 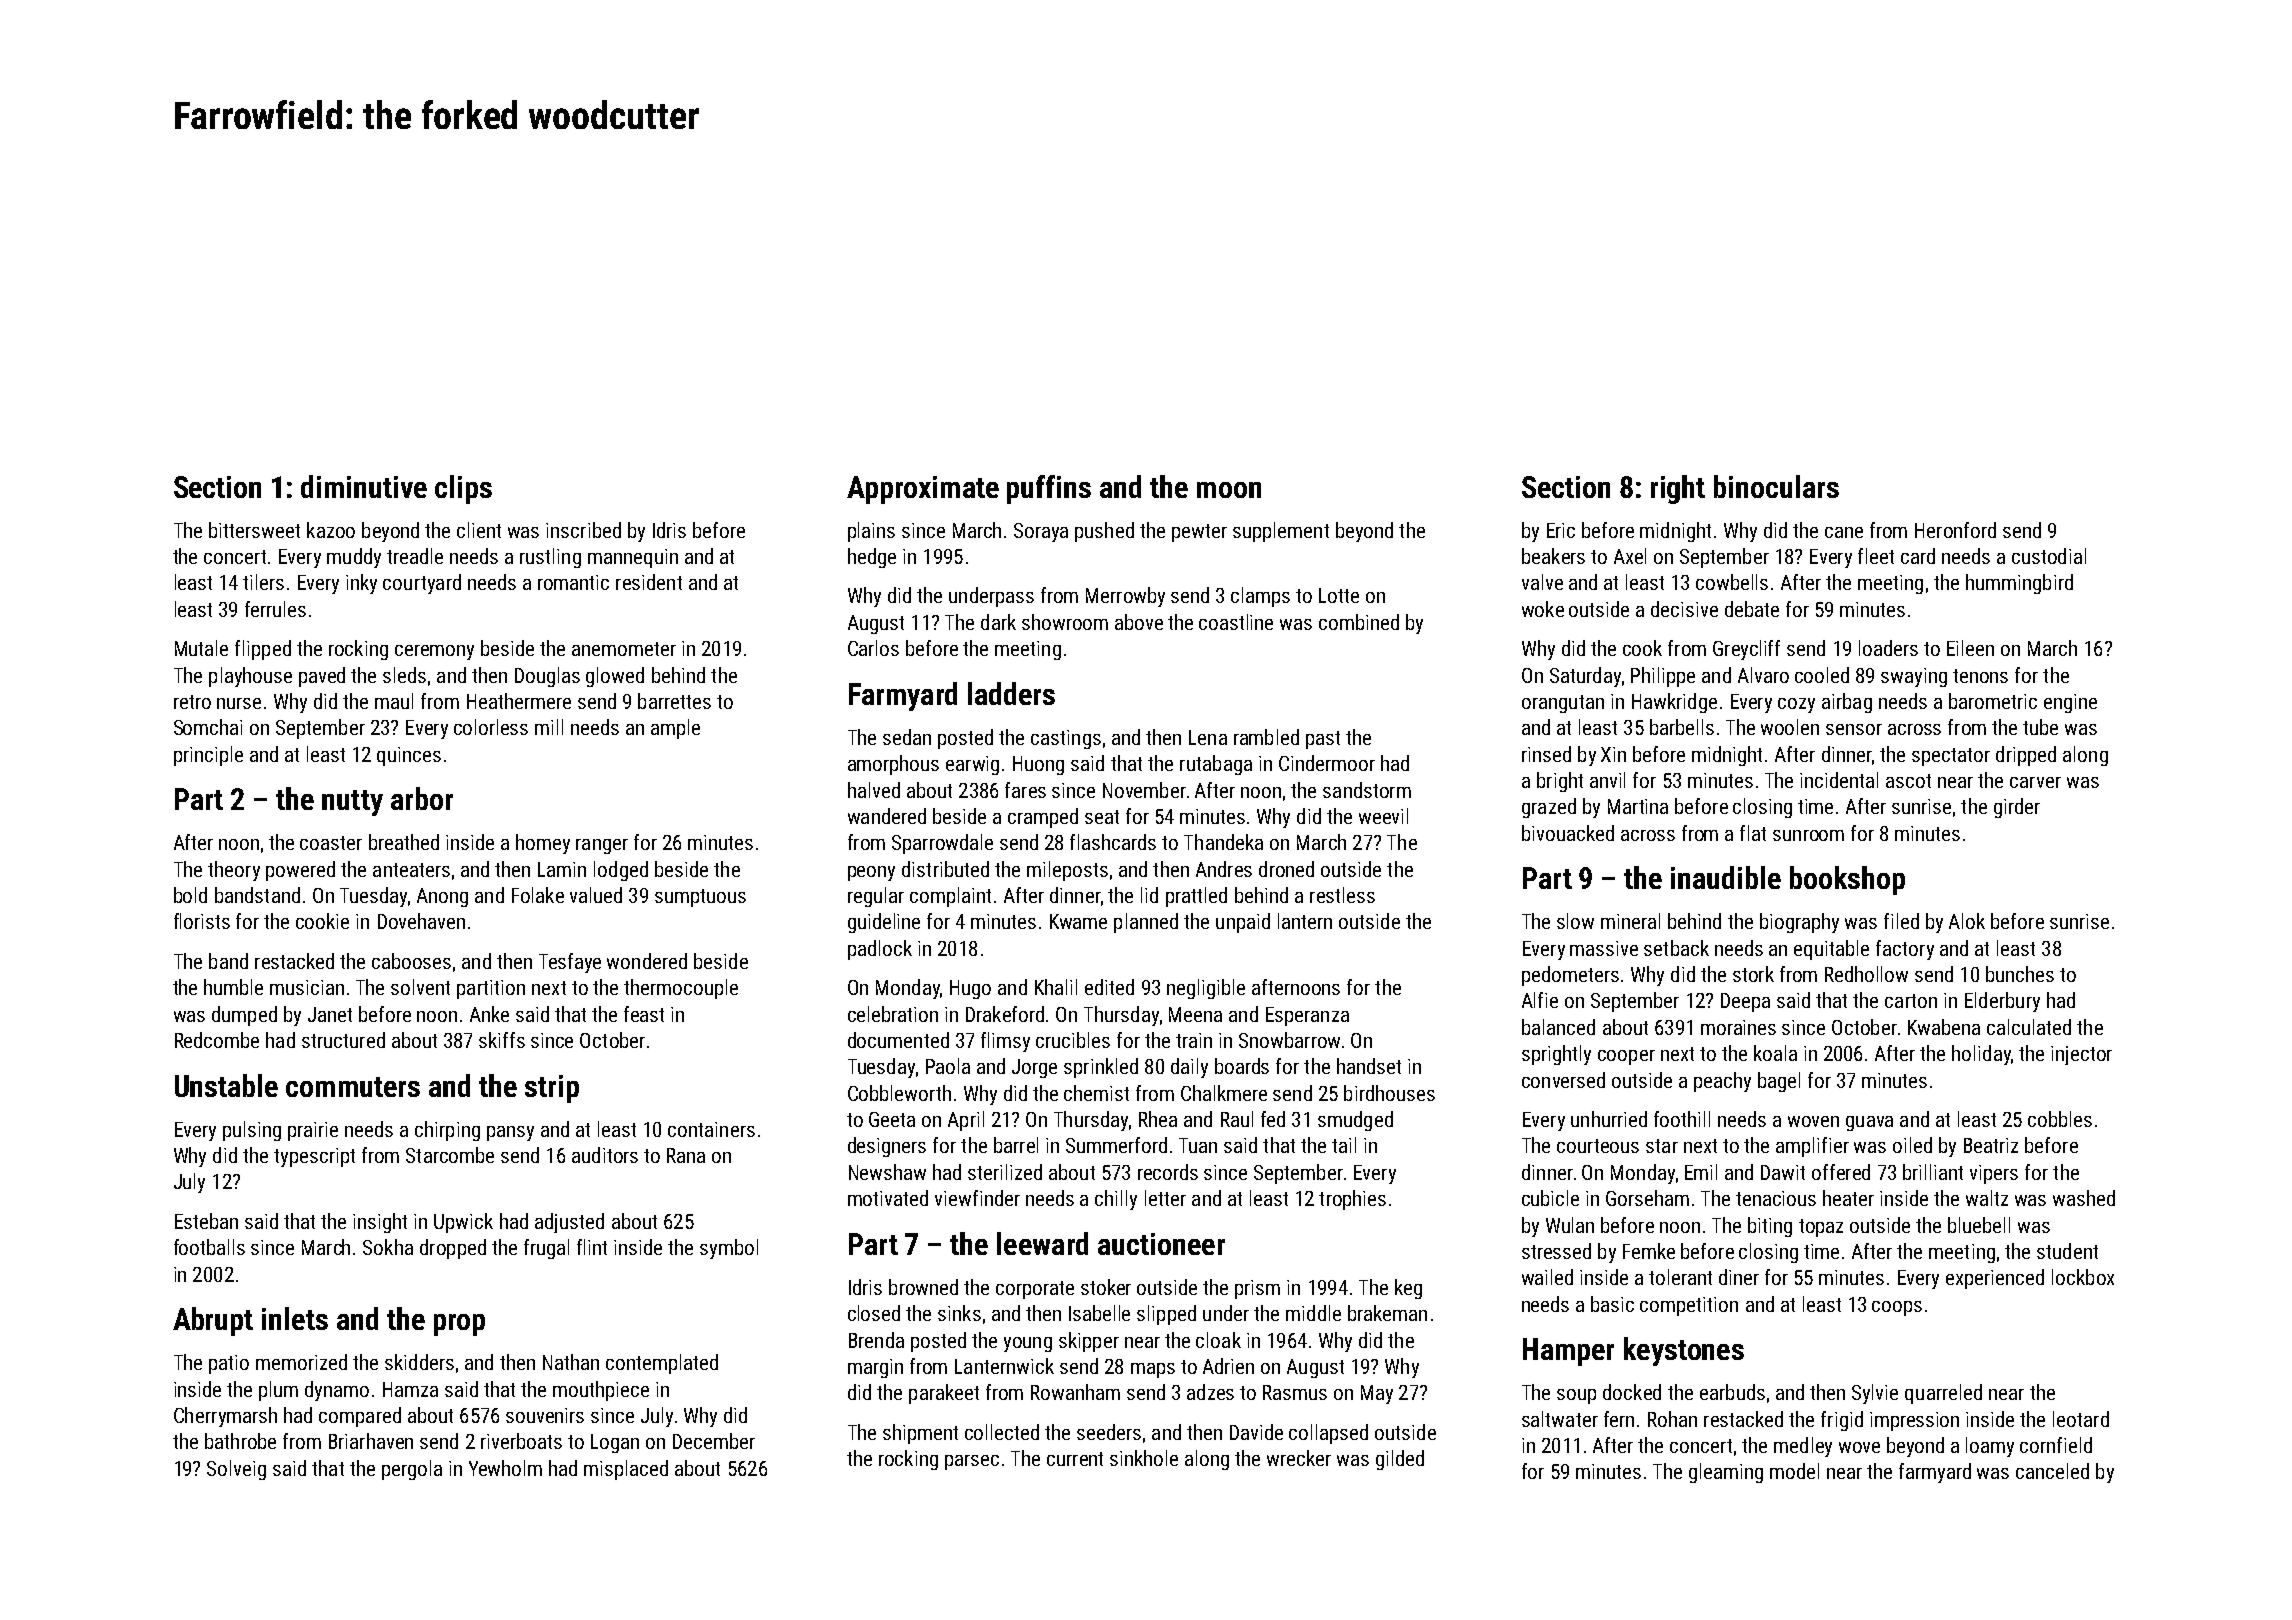 What do you see at coordinates (1908, 781) in the screenshot?
I see `ascot` at bounding box center [1908, 781].
